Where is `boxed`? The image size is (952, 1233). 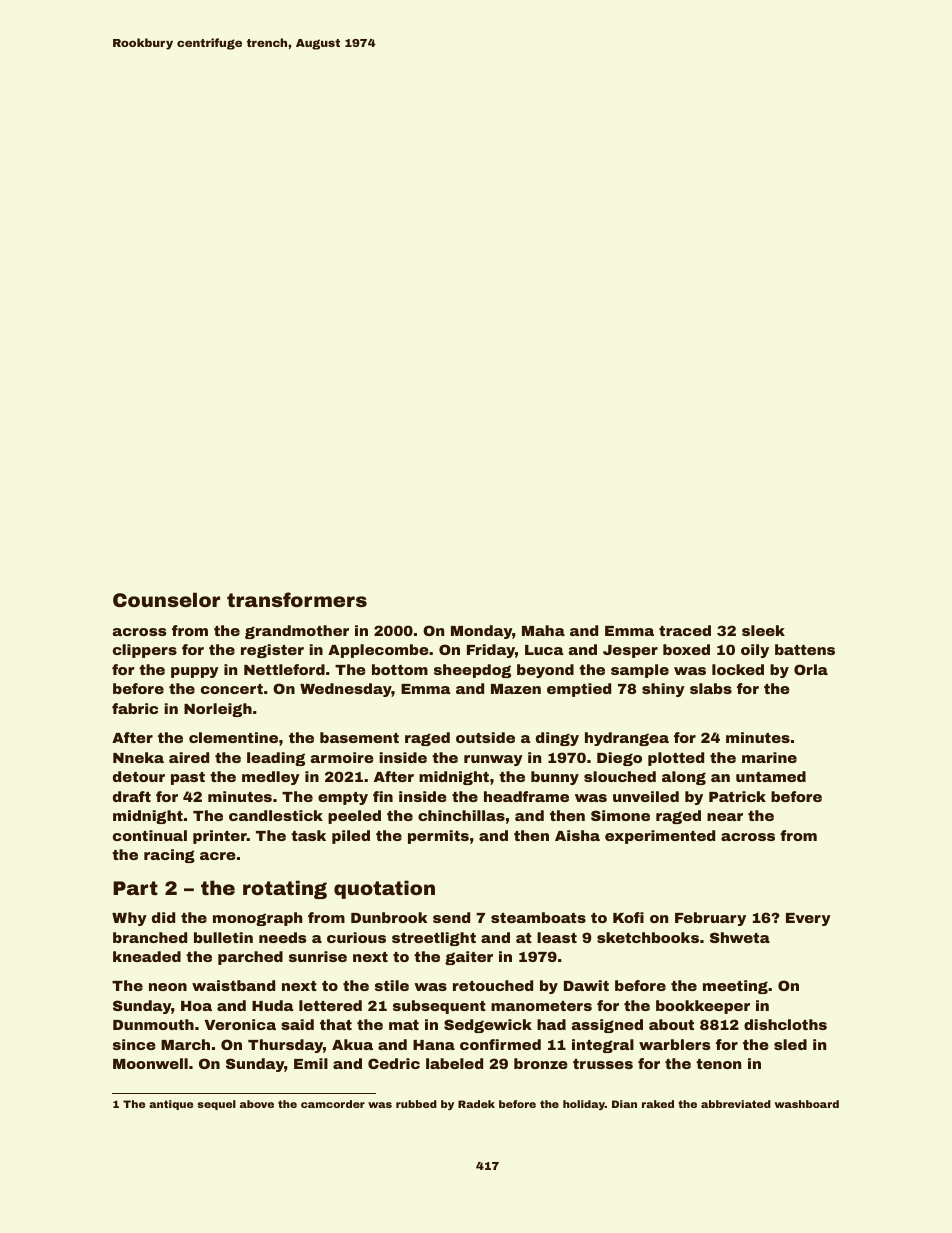
boxed is located at coordinates (686, 649).
